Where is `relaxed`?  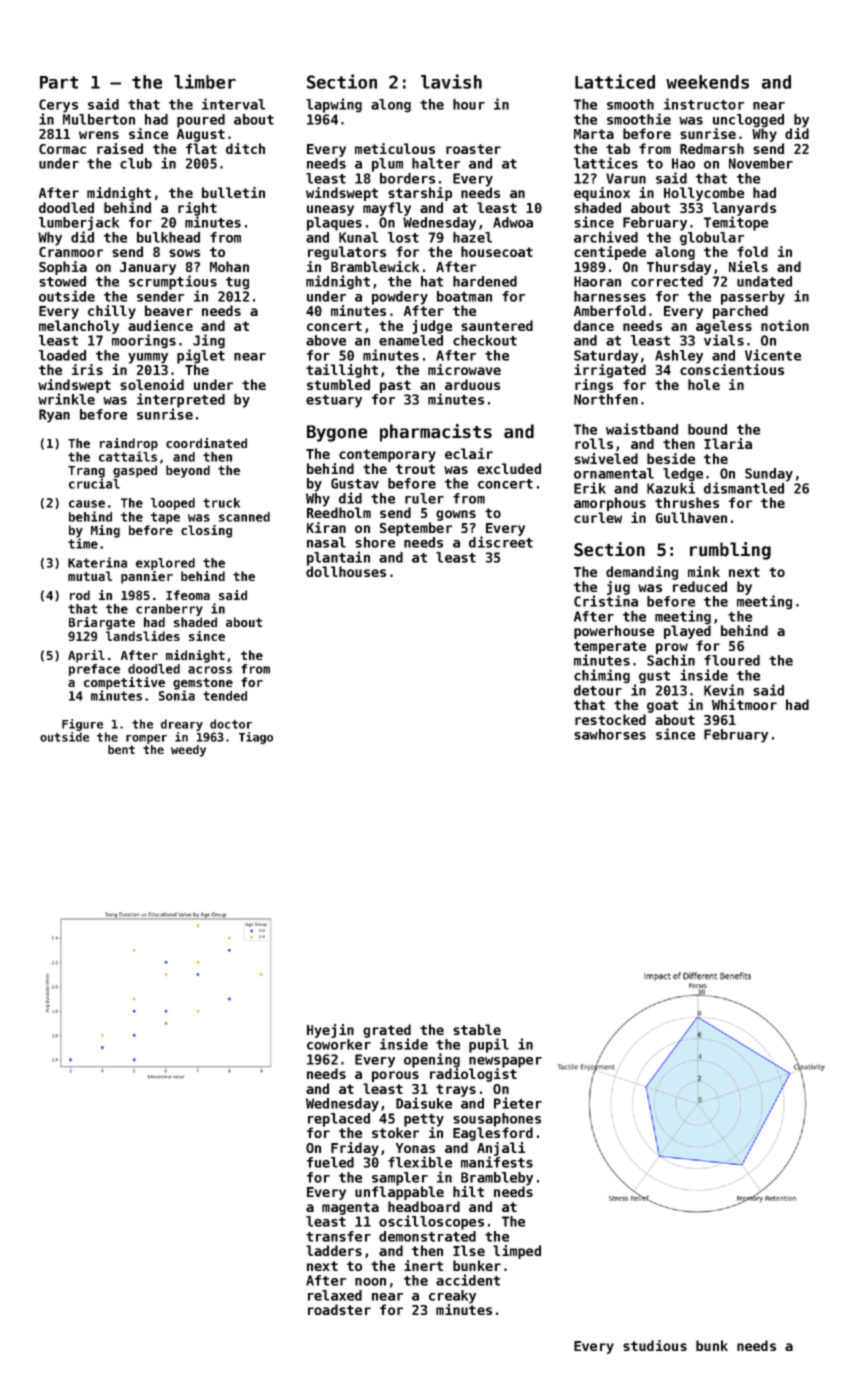 relaxed is located at coordinates (335, 1295).
